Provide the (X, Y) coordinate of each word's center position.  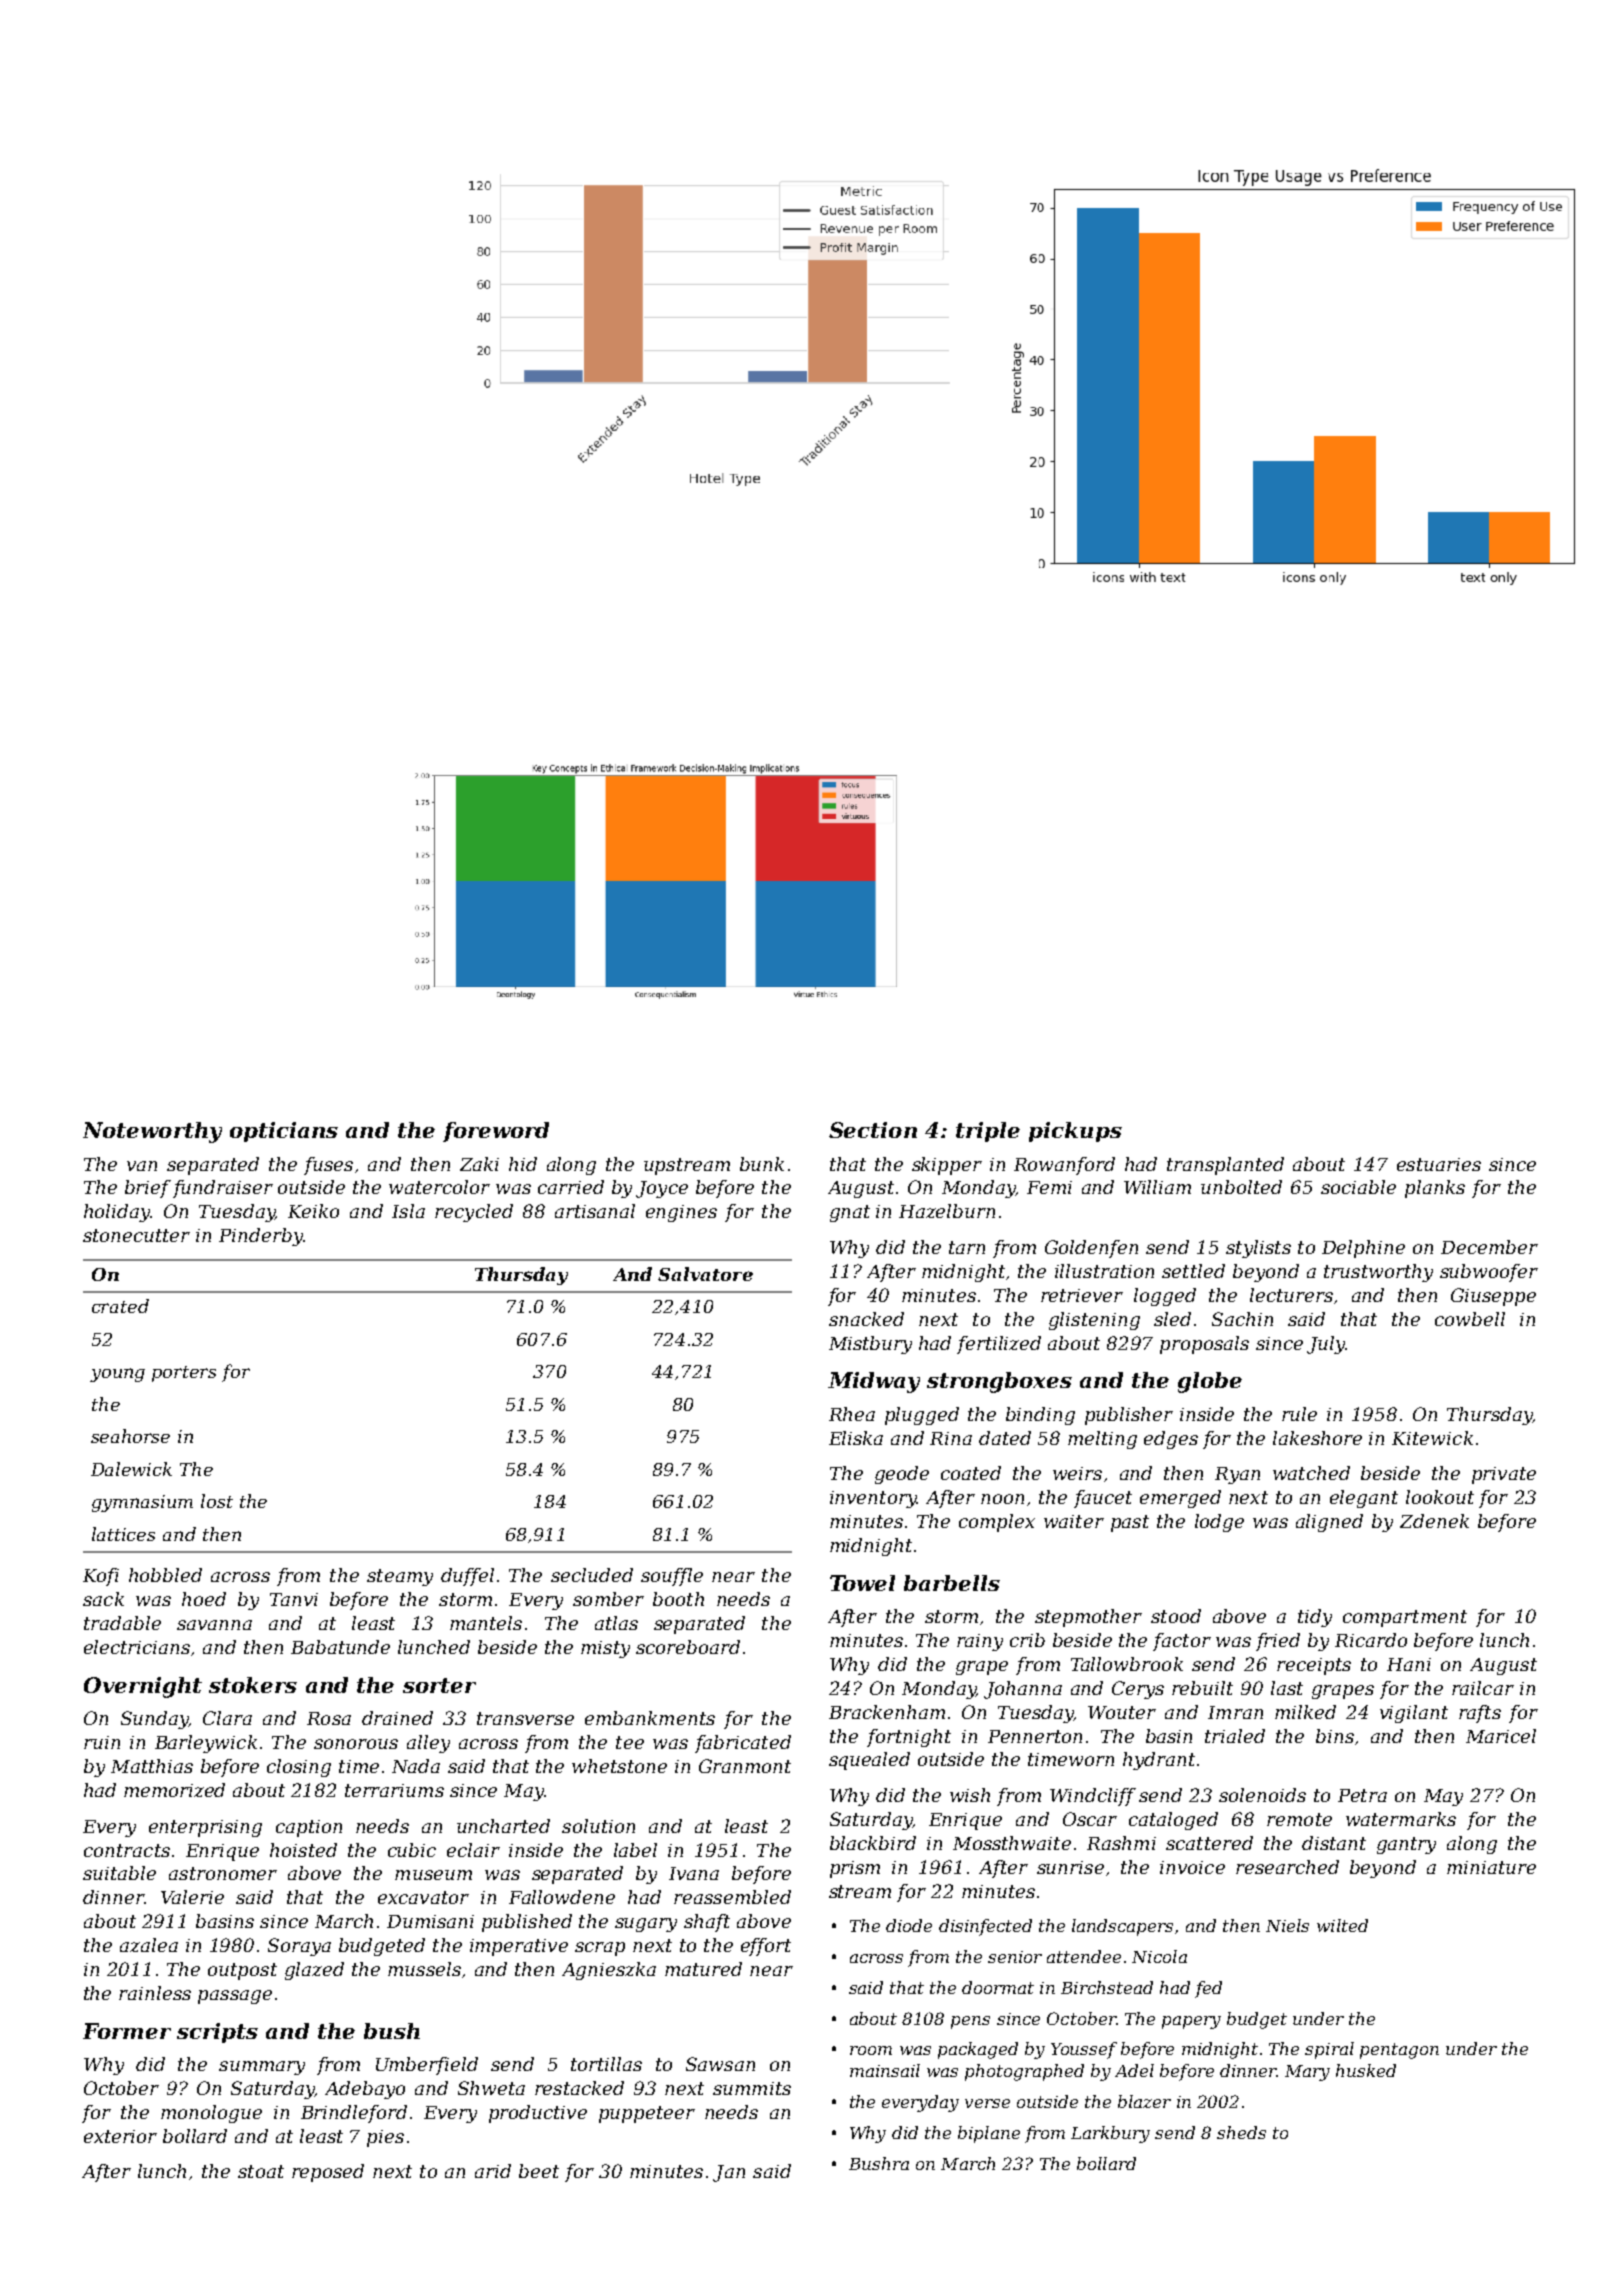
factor (1182, 1642)
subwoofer (1489, 1273)
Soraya (299, 1947)
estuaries (1439, 1164)
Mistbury (870, 1345)
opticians (284, 1132)
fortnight (909, 1738)
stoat (261, 2171)
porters (184, 1374)
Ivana (694, 1873)
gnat (850, 1213)
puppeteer (647, 2114)
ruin (102, 1742)
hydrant (1159, 1761)
